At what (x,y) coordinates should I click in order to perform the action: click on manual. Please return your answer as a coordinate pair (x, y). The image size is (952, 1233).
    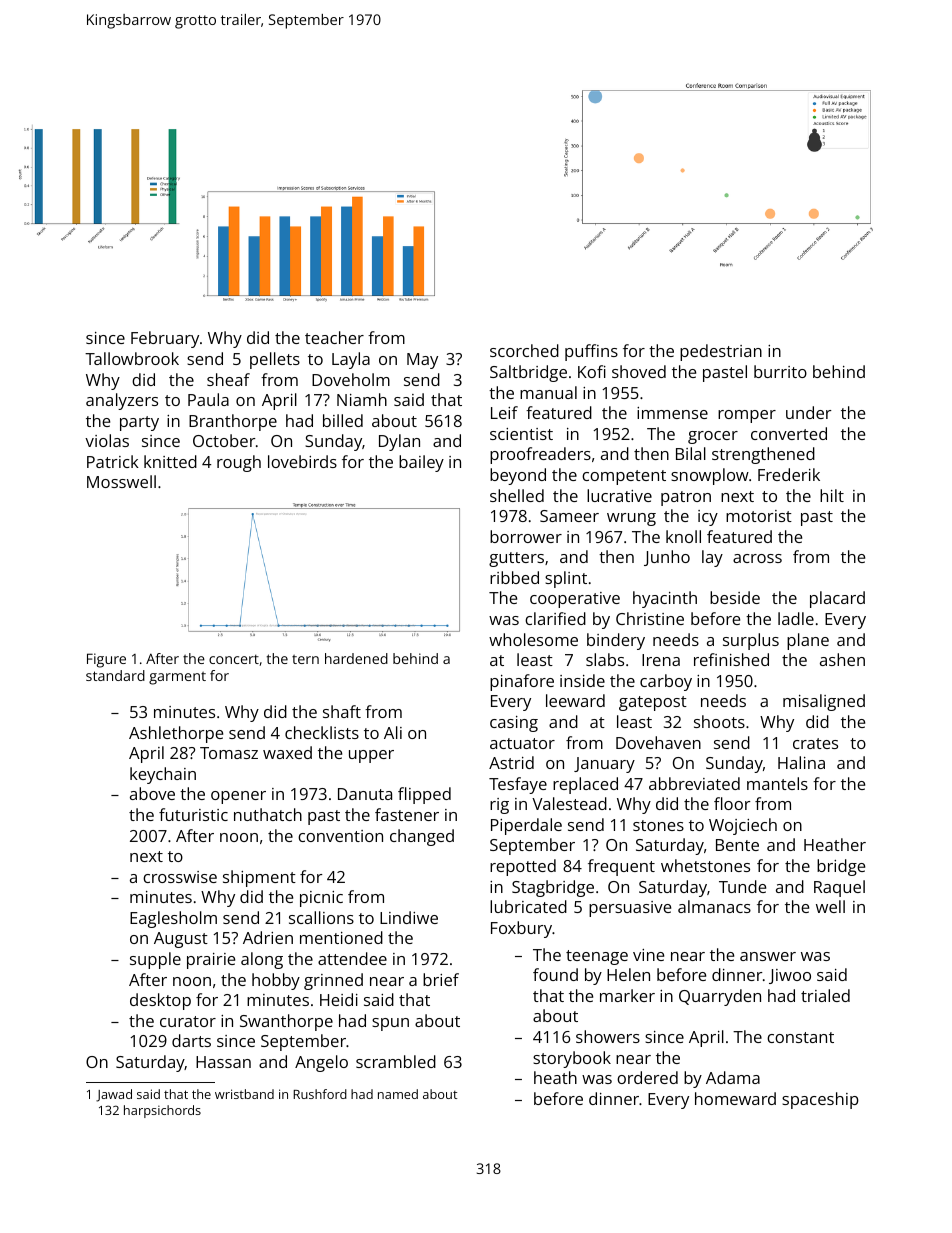
    Looking at the image, I should click on (548, 392).
